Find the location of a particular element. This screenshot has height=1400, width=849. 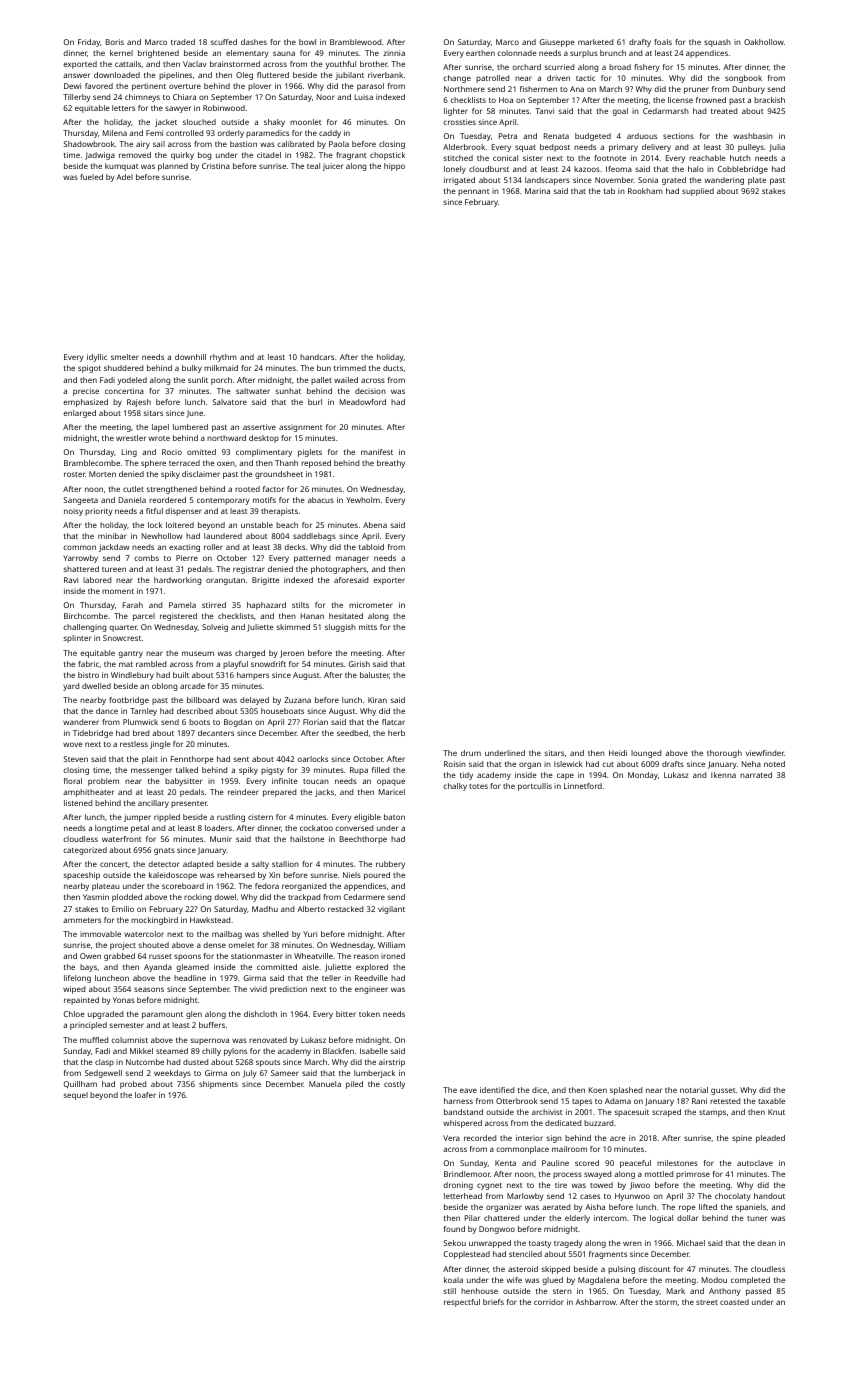

Rookham is located at coordinates (645, 191).
